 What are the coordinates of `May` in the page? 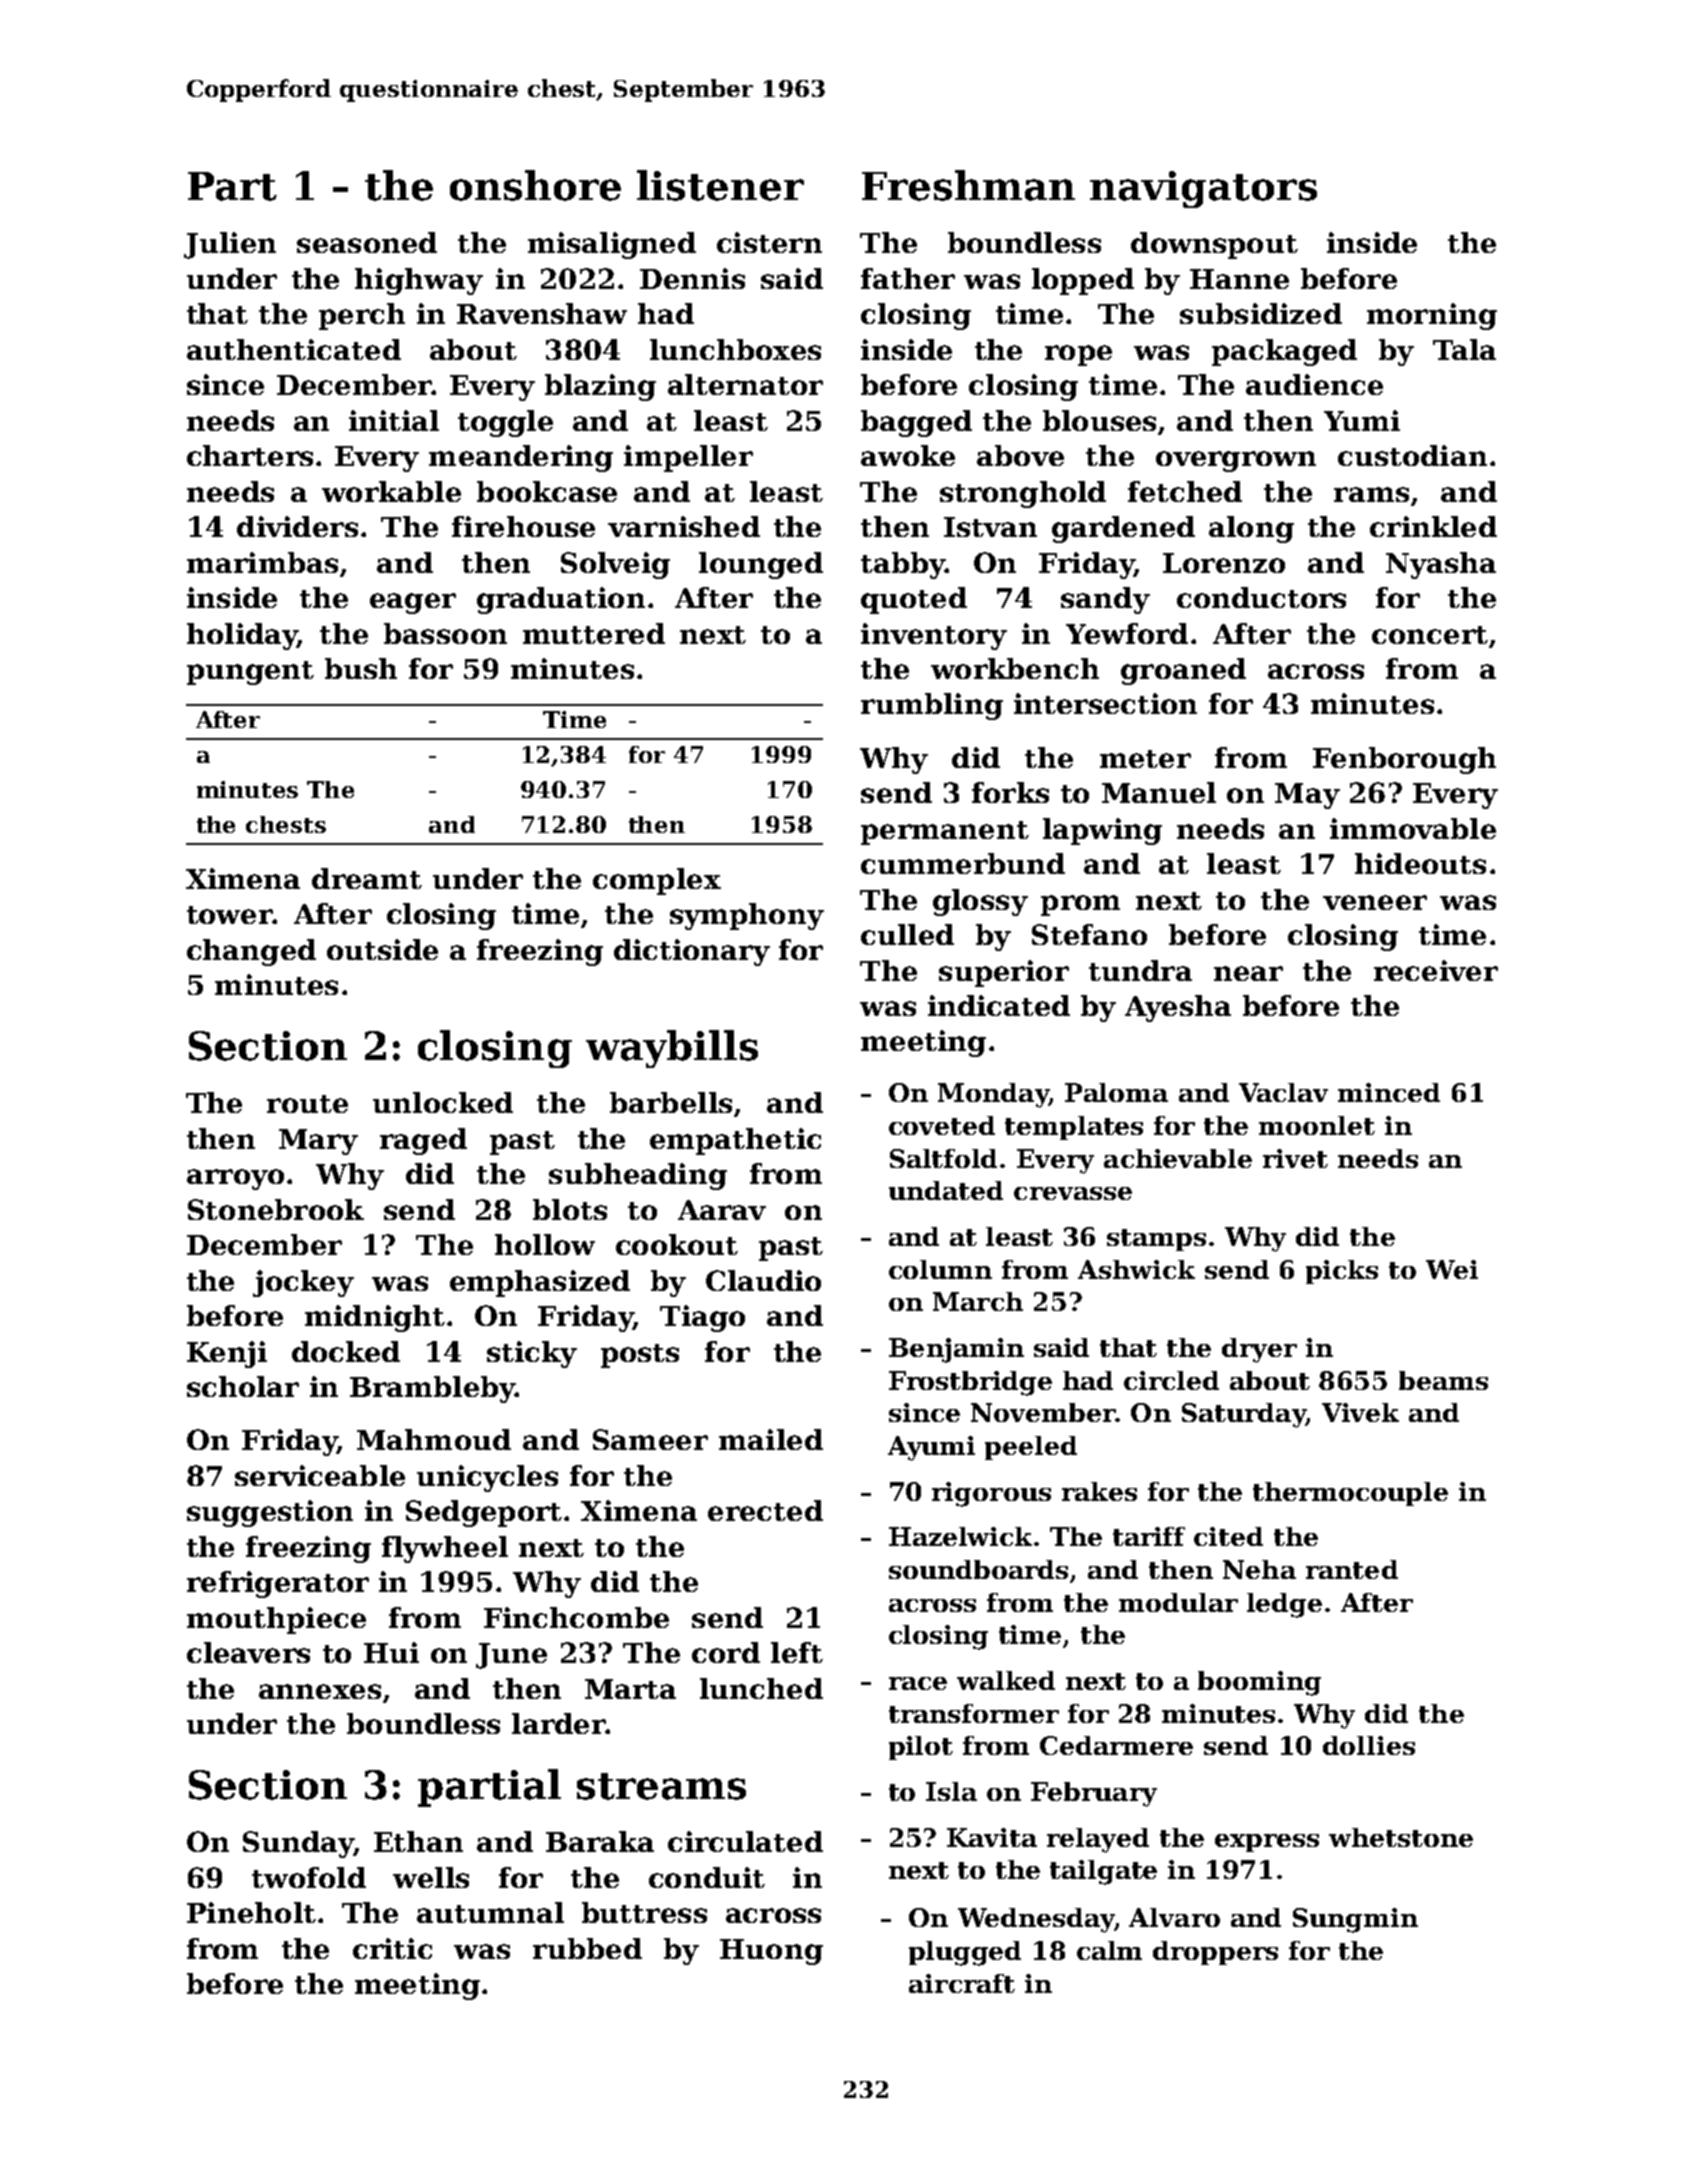 It's located at (1307, 796).
